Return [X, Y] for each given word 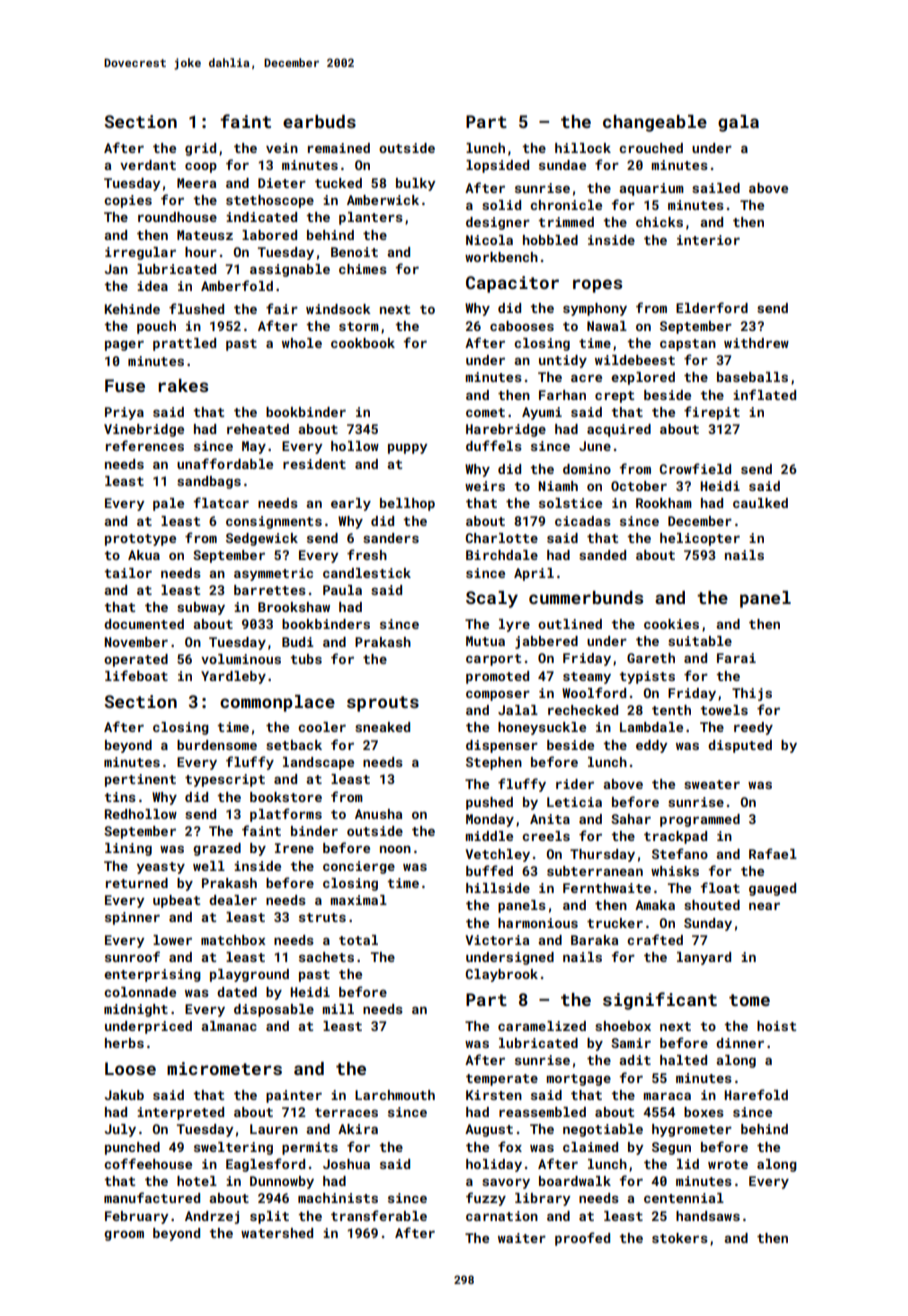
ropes [597, 286]
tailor [128, 573]
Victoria [497, 940]
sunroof [132, 956]
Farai [736, 658]
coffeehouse [148, 1163]
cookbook [363, 343]
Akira [358, 1129]
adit [635, 1060]
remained [339, 148]
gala [738, 123]
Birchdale [502, 555]
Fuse [125, 385]
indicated [261, 217]
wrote [728, 1164]
